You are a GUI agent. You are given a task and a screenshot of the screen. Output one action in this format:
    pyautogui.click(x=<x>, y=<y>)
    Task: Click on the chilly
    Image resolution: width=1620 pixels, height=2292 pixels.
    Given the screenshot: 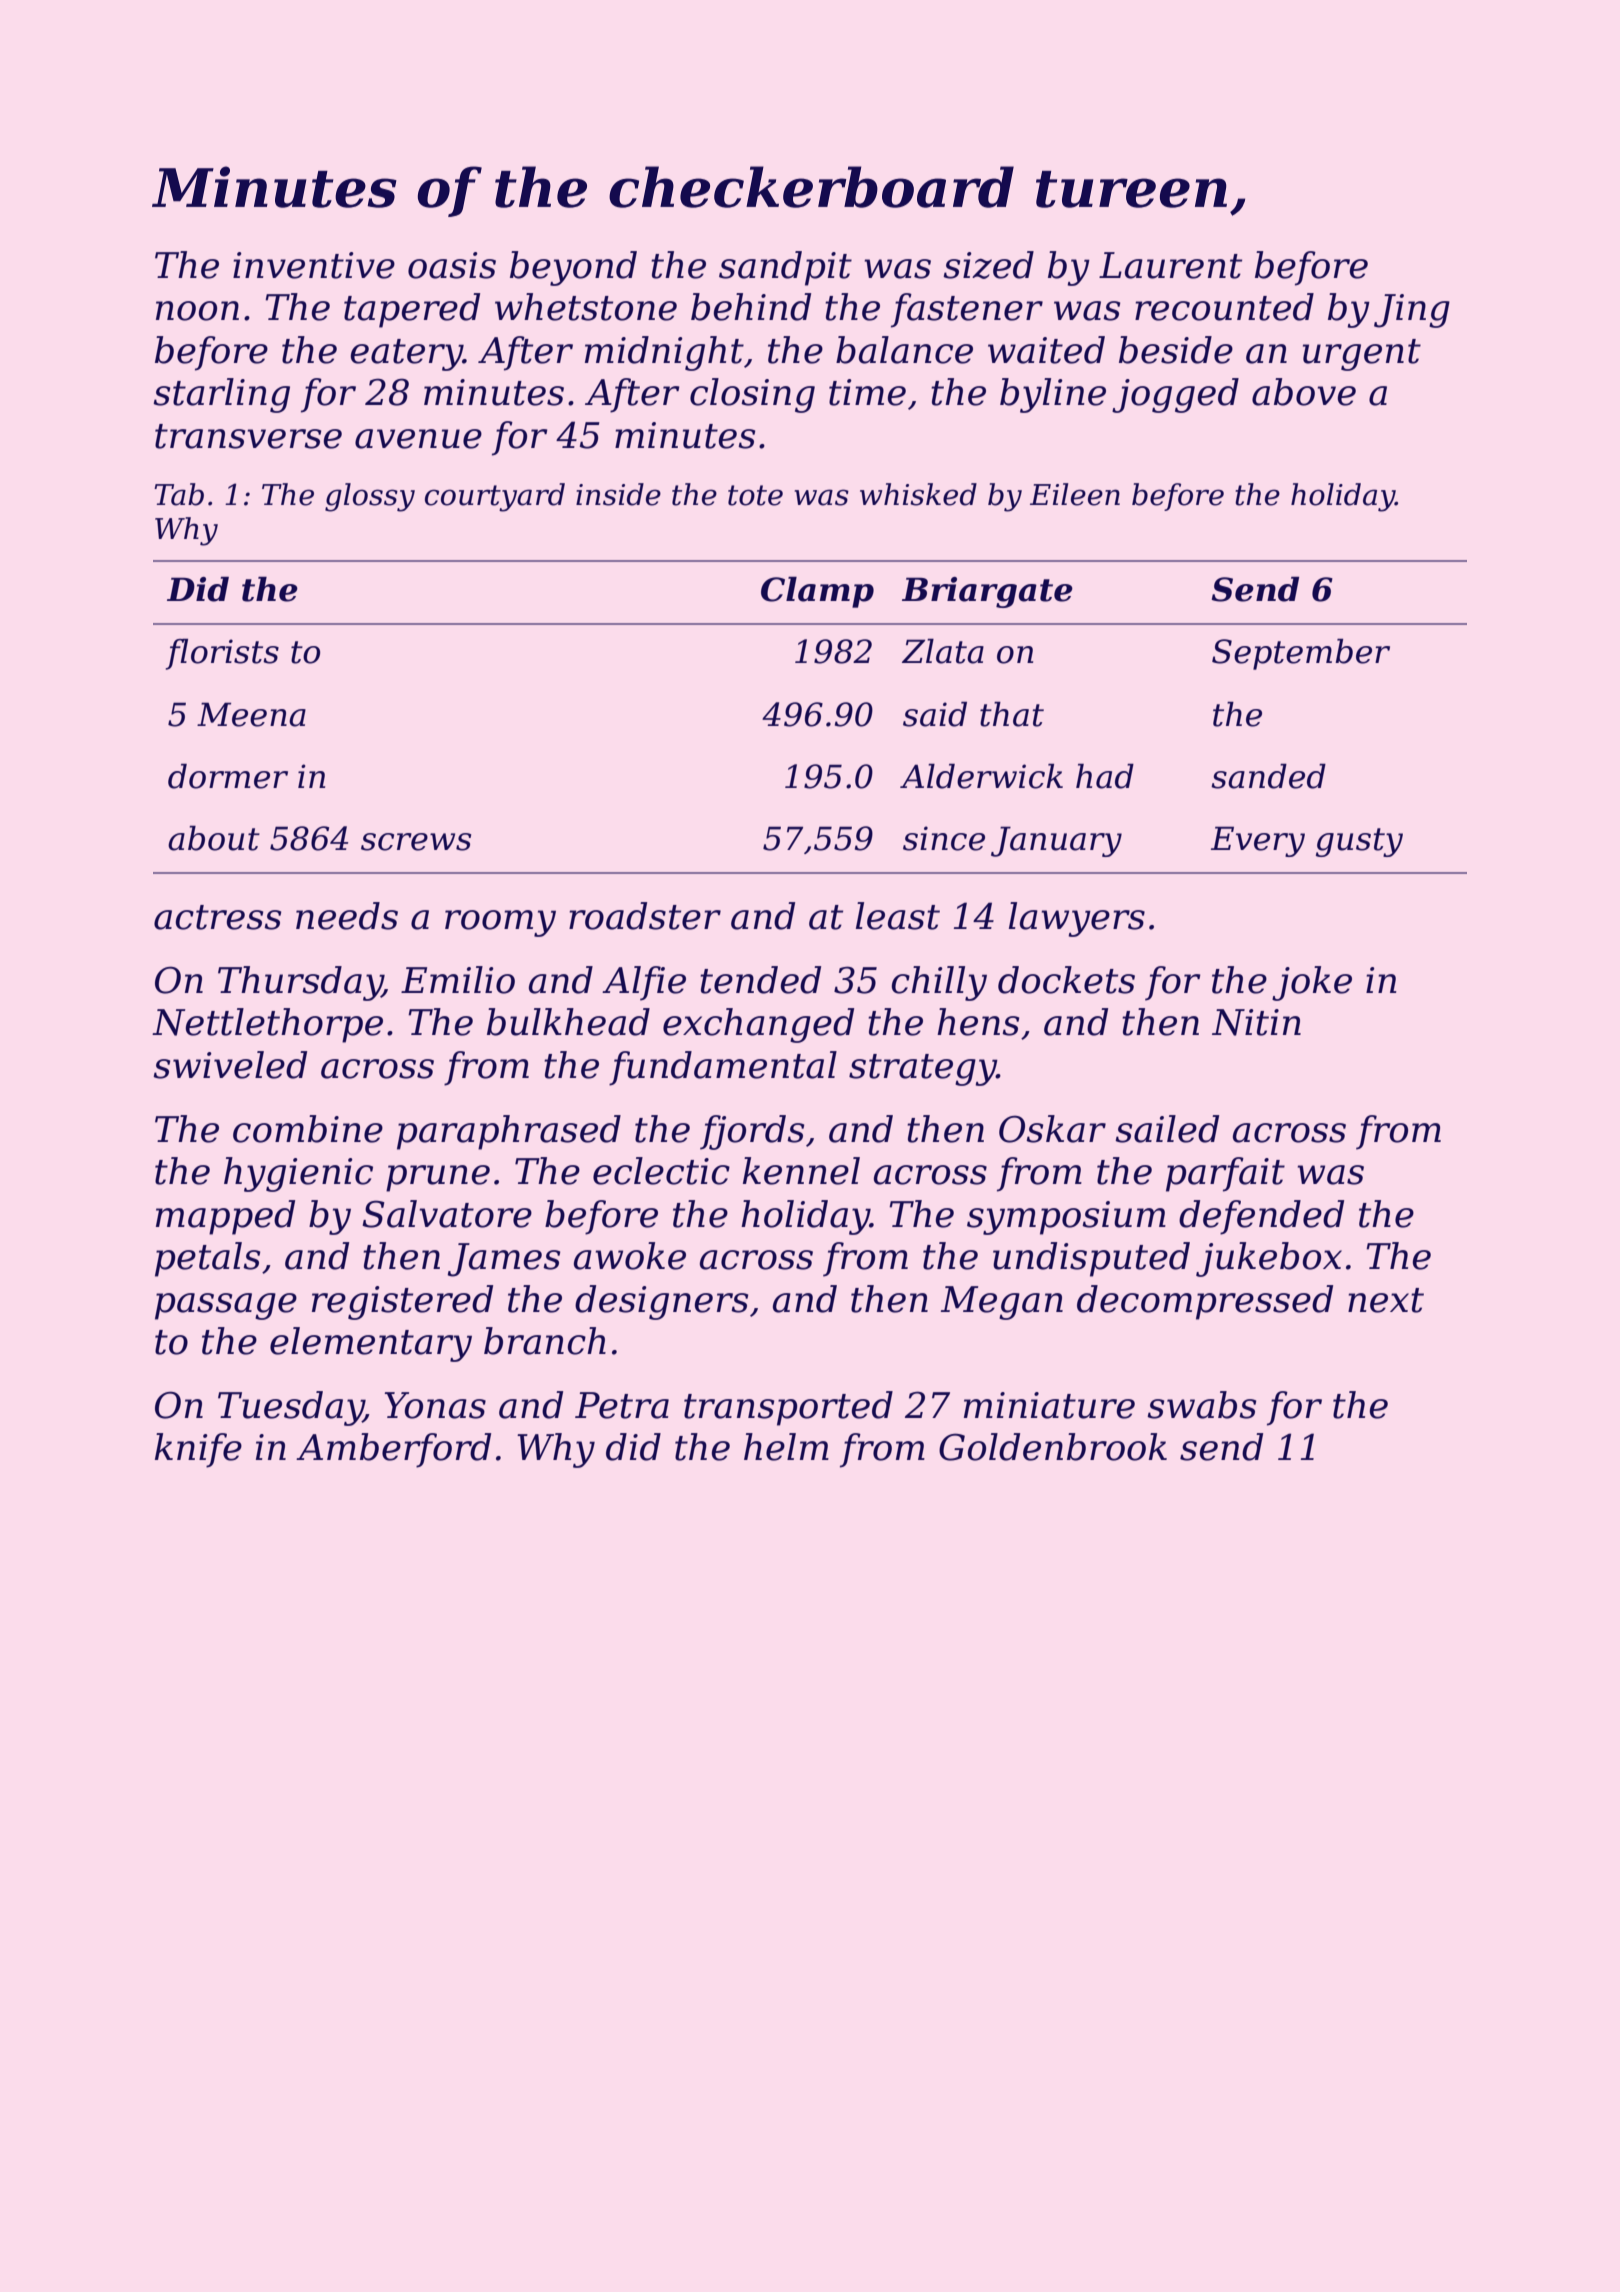 What is the action you would take?
    pyautogui.click(x=939, y=983)
